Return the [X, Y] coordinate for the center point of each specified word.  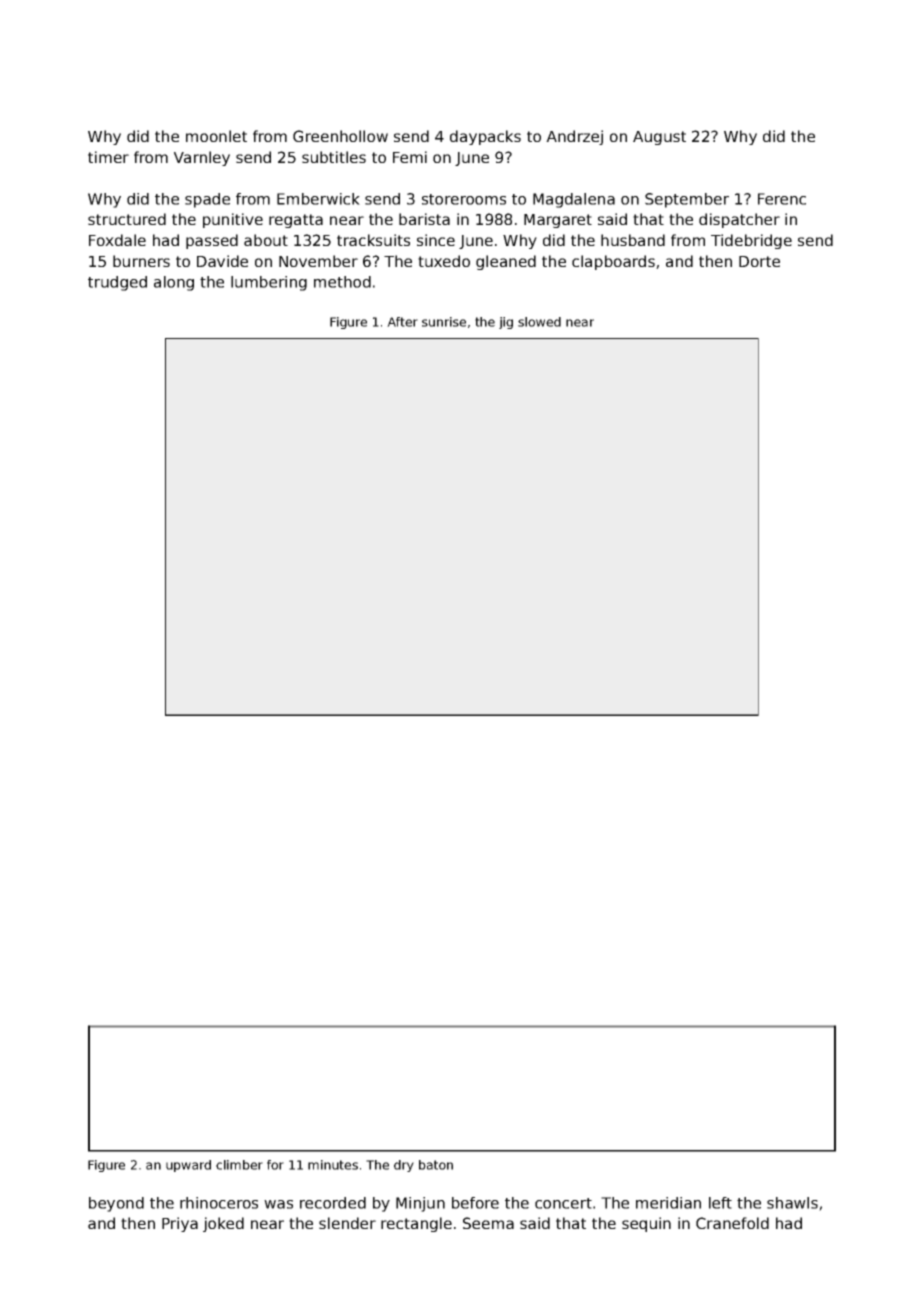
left [720, 1203]
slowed [539, 322]
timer [108, 157]
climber [239, 1165]
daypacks [485, 137]
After [402, 322]
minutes [333, 1165]
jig [506, 323]
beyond [116, 1204]
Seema [488, 1223]
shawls [792, 1203]
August [659, 138]
